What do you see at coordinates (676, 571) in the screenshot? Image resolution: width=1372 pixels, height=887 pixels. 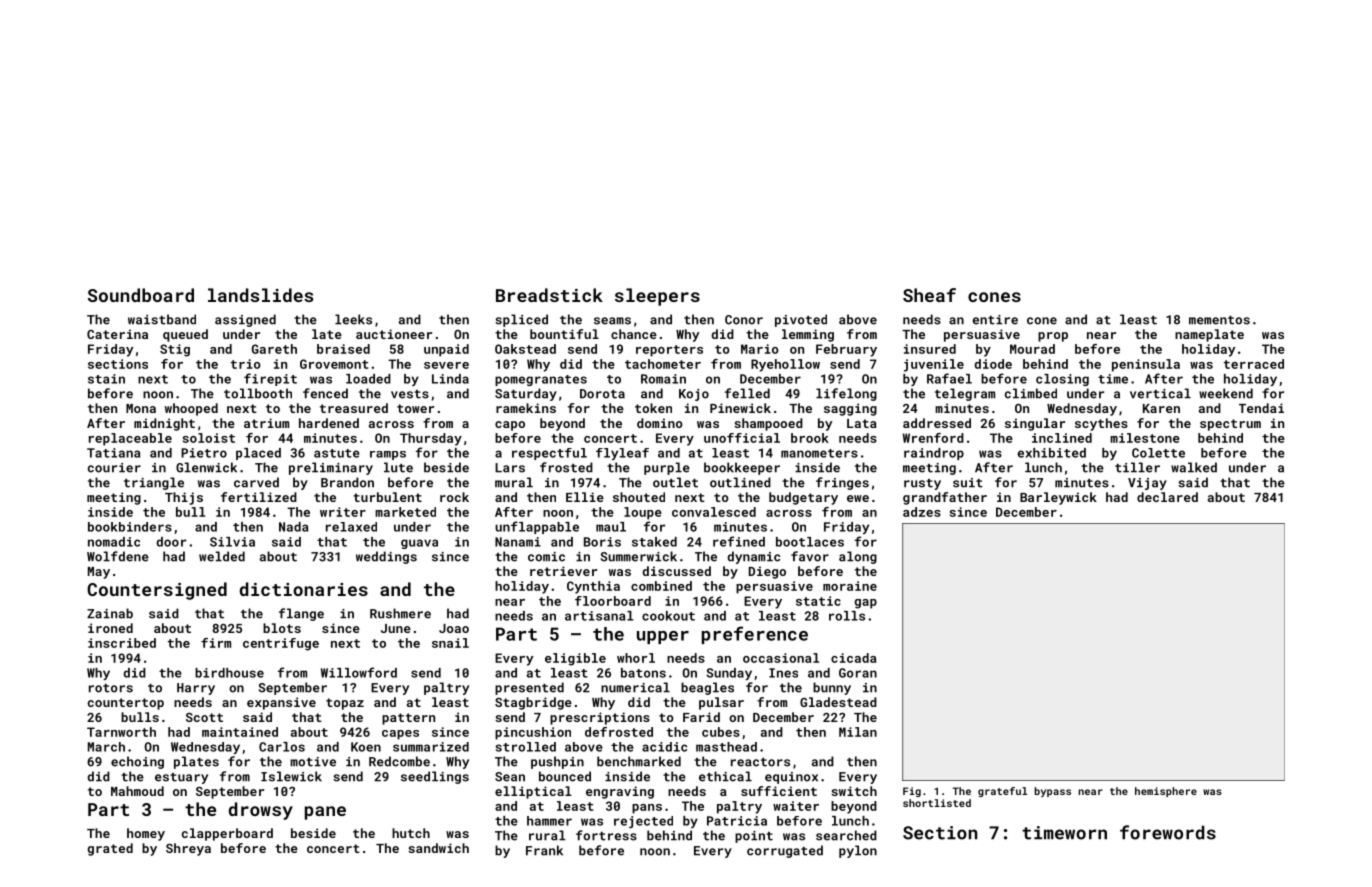 I see `discussed` at bounding box center [676, 571].
